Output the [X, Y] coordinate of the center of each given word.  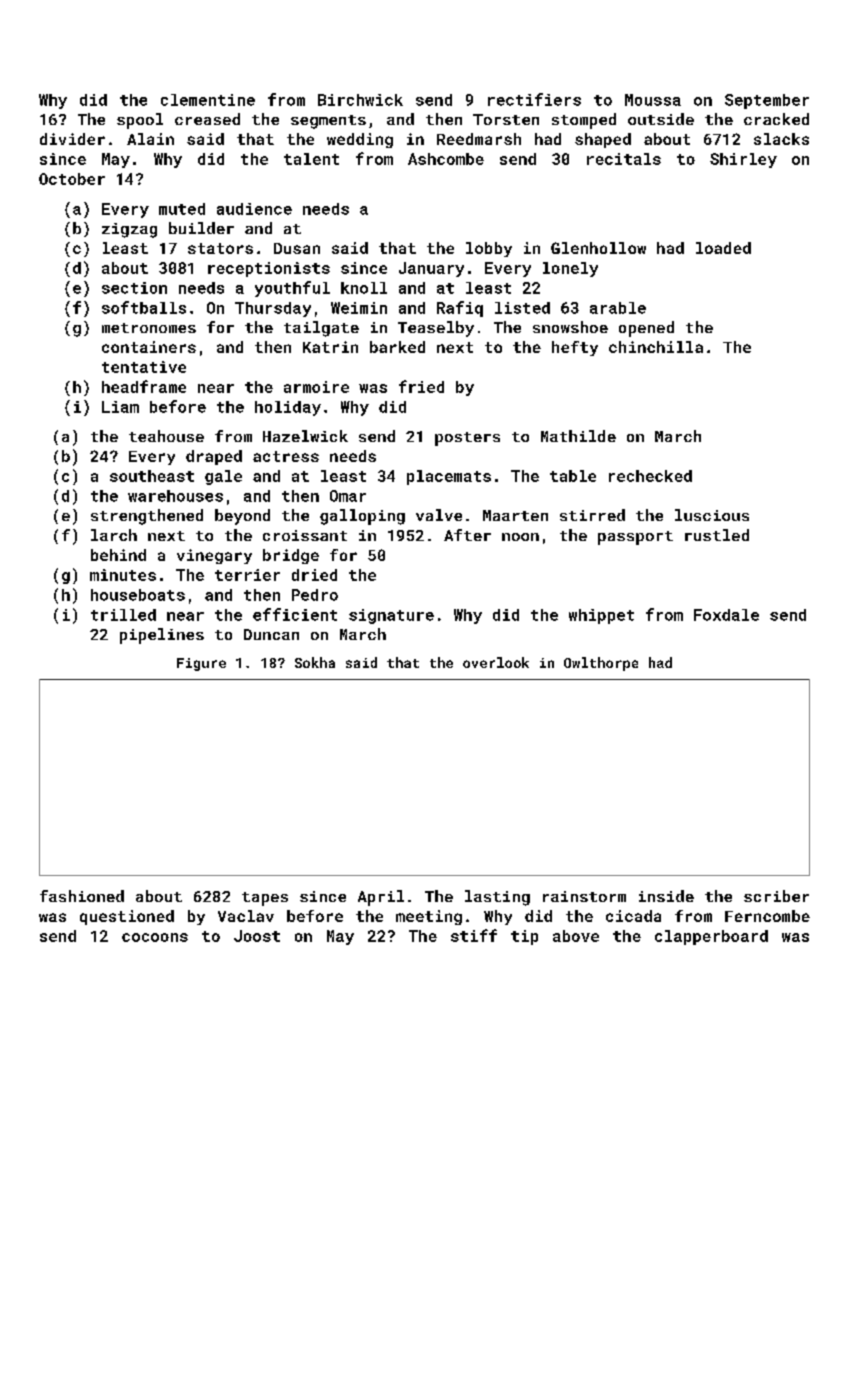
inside [666, 896]
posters [467, 439]
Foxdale [726, 615]
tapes [265, 899]
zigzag [129, 230]
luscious [712, 515]
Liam [120, 407]
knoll [364, 288]
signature [391, 616]
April [381, 898]
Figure [201, 664]
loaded [723, 248]
